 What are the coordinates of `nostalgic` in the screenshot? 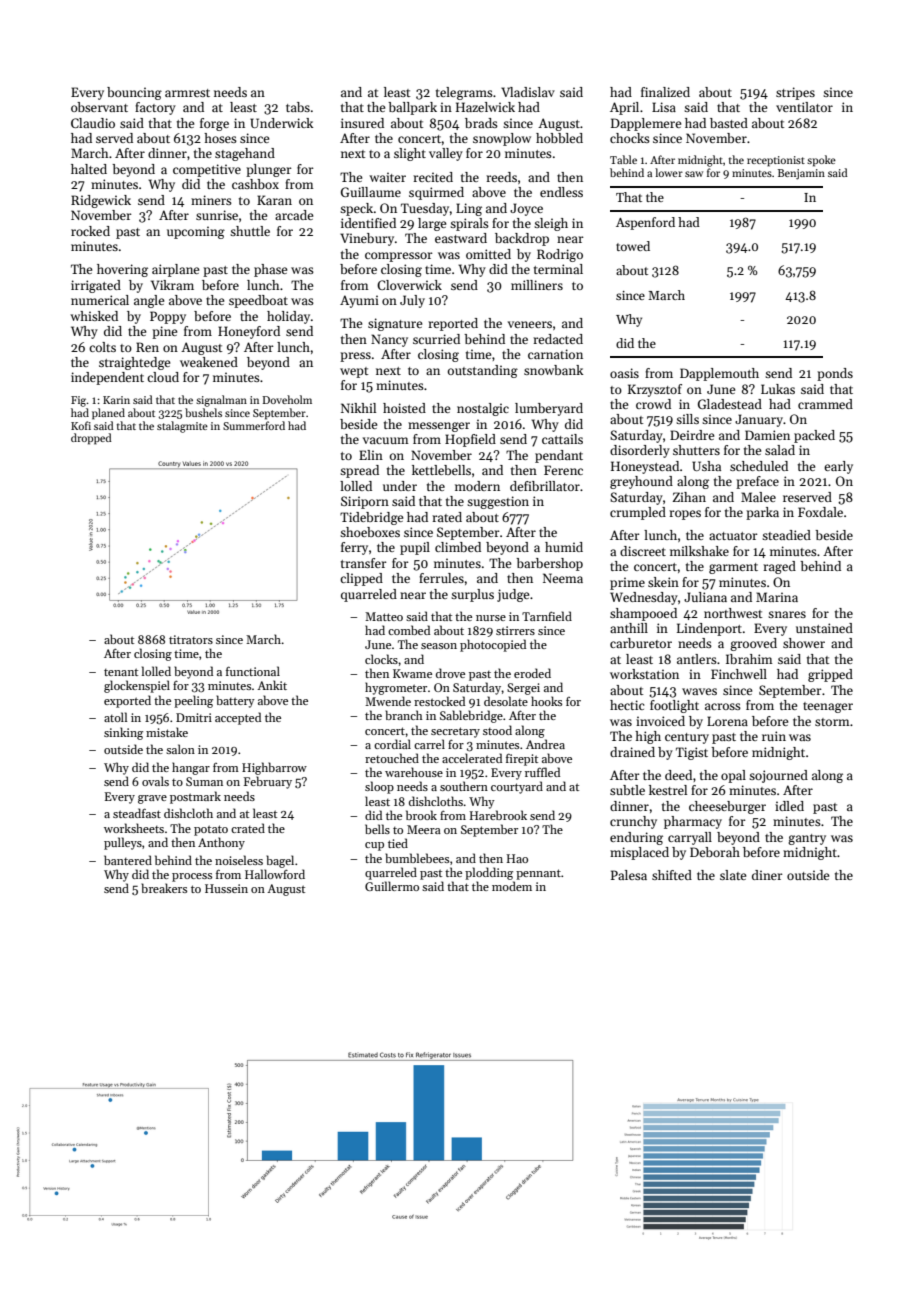 It's located at (483, 409).
